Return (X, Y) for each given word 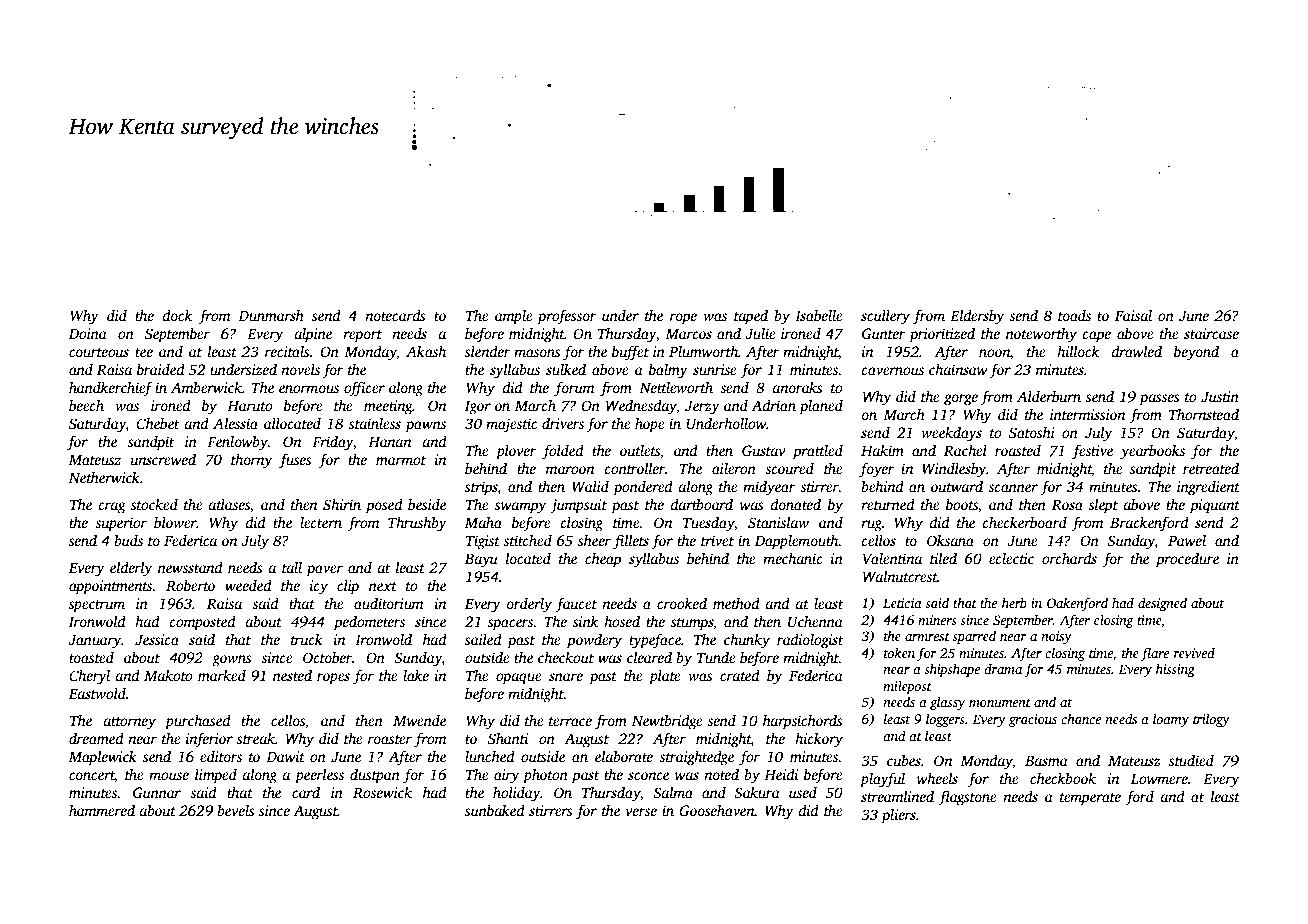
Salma (673, 792)
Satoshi (1032, 432)
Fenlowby (237, 443)
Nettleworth (676, 387)
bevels (236, 810)
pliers (898, 816)
